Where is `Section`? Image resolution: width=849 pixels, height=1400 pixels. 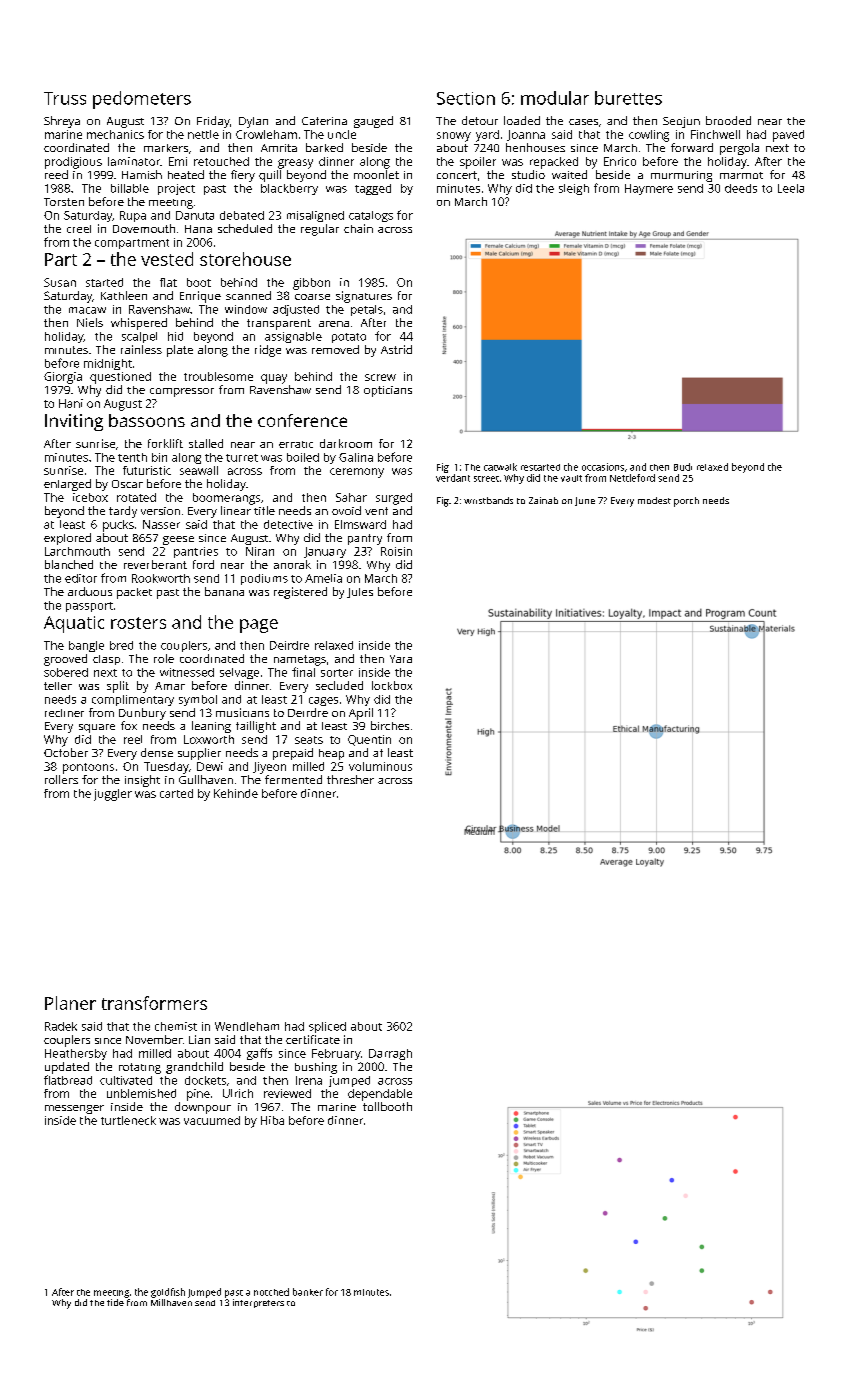
Section is located at coordinates (466, 98).
